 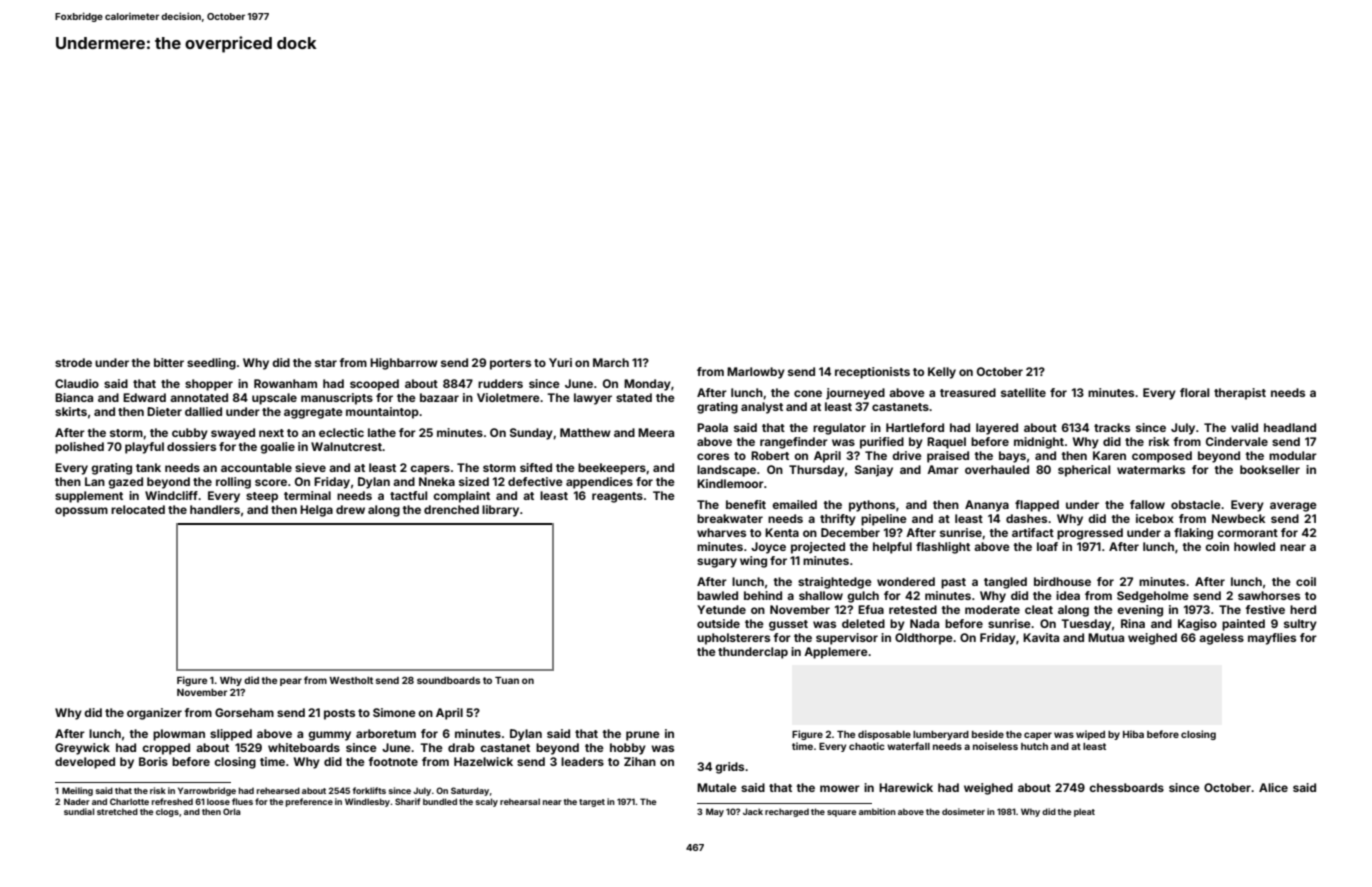 I want to click on prune, so click(x=643, y=736).
